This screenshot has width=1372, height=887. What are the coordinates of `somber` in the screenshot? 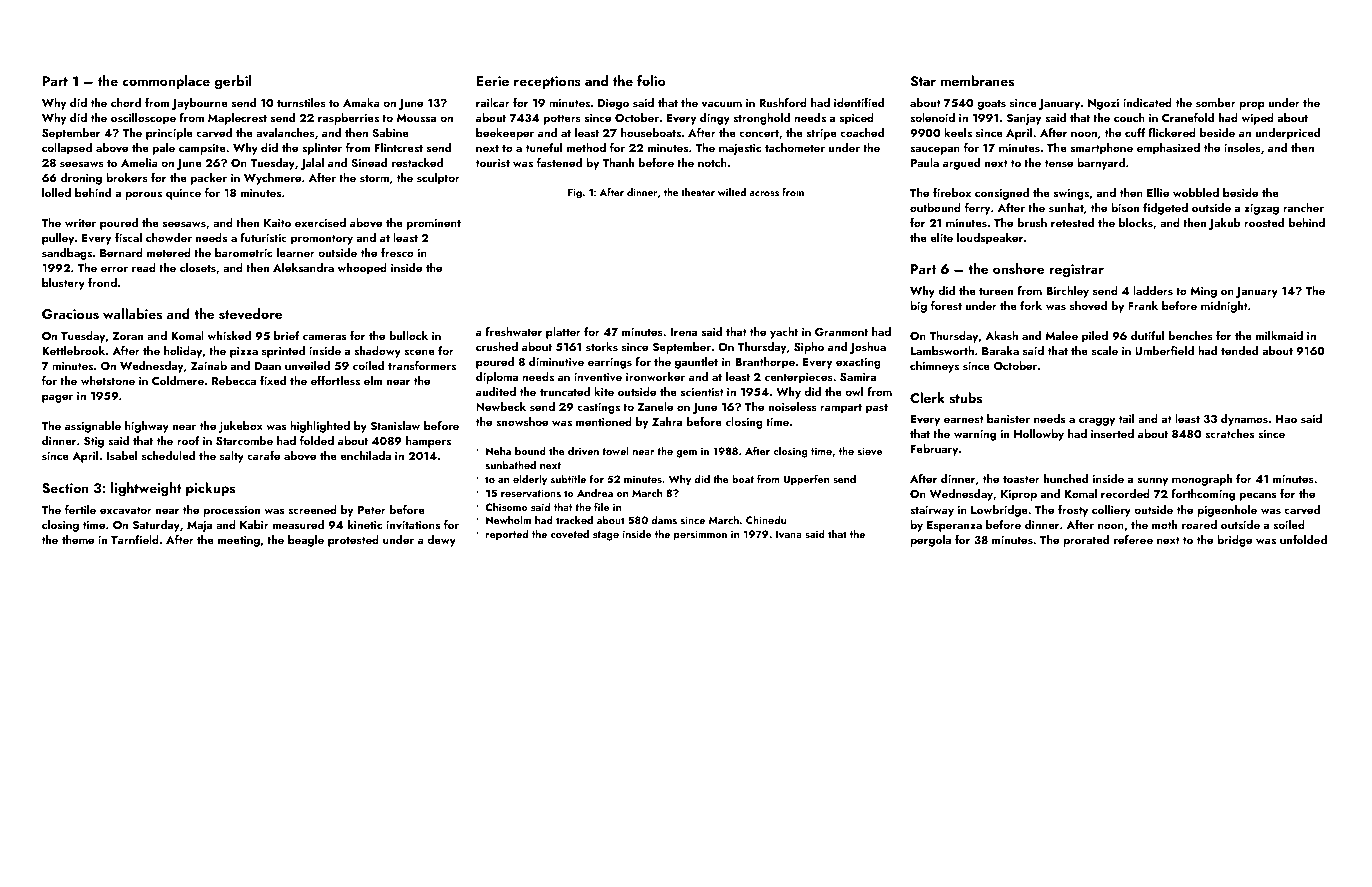 It's located at (1216, 102).
